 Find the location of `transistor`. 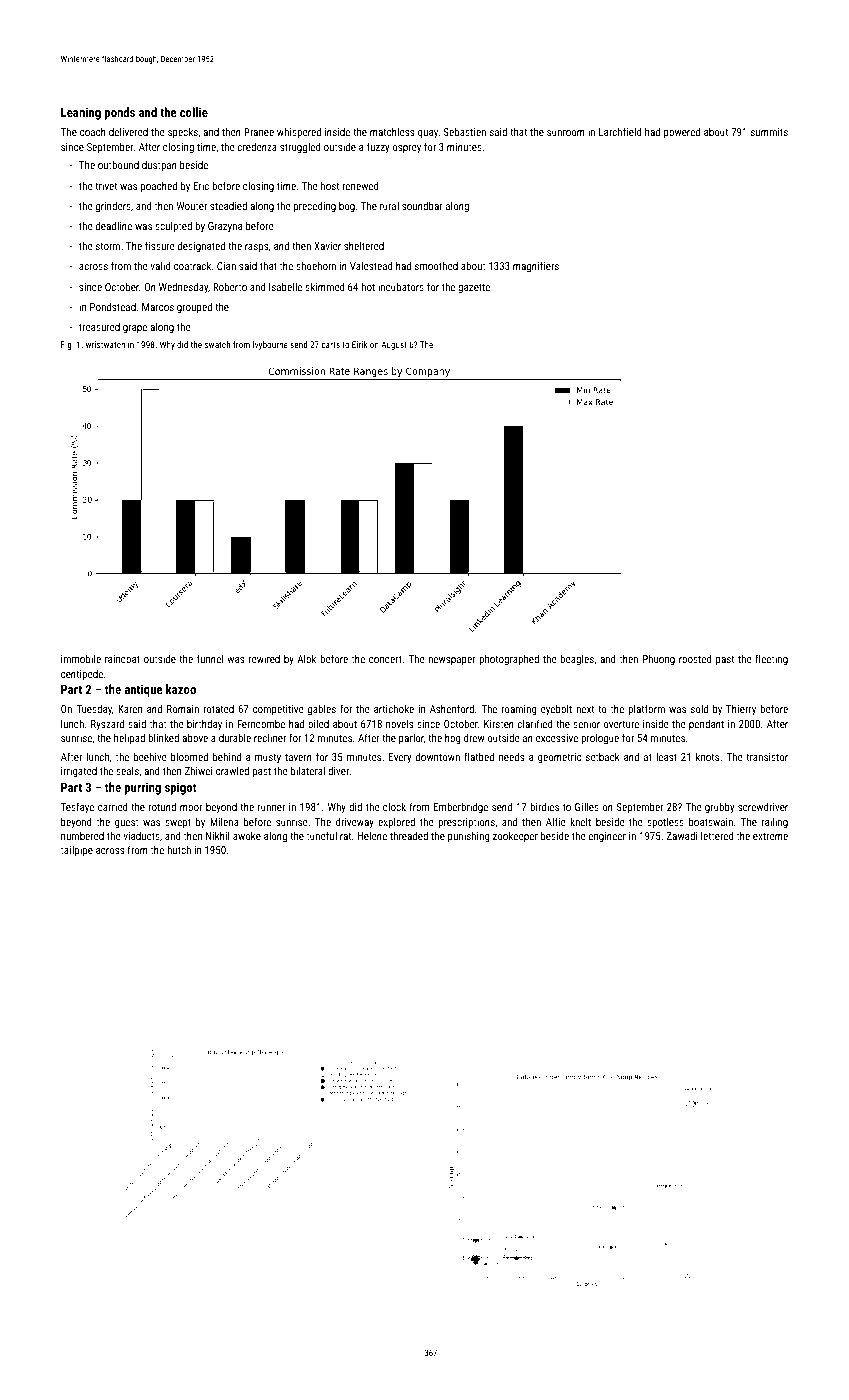

transistor is located at coordinates (767, 757).
